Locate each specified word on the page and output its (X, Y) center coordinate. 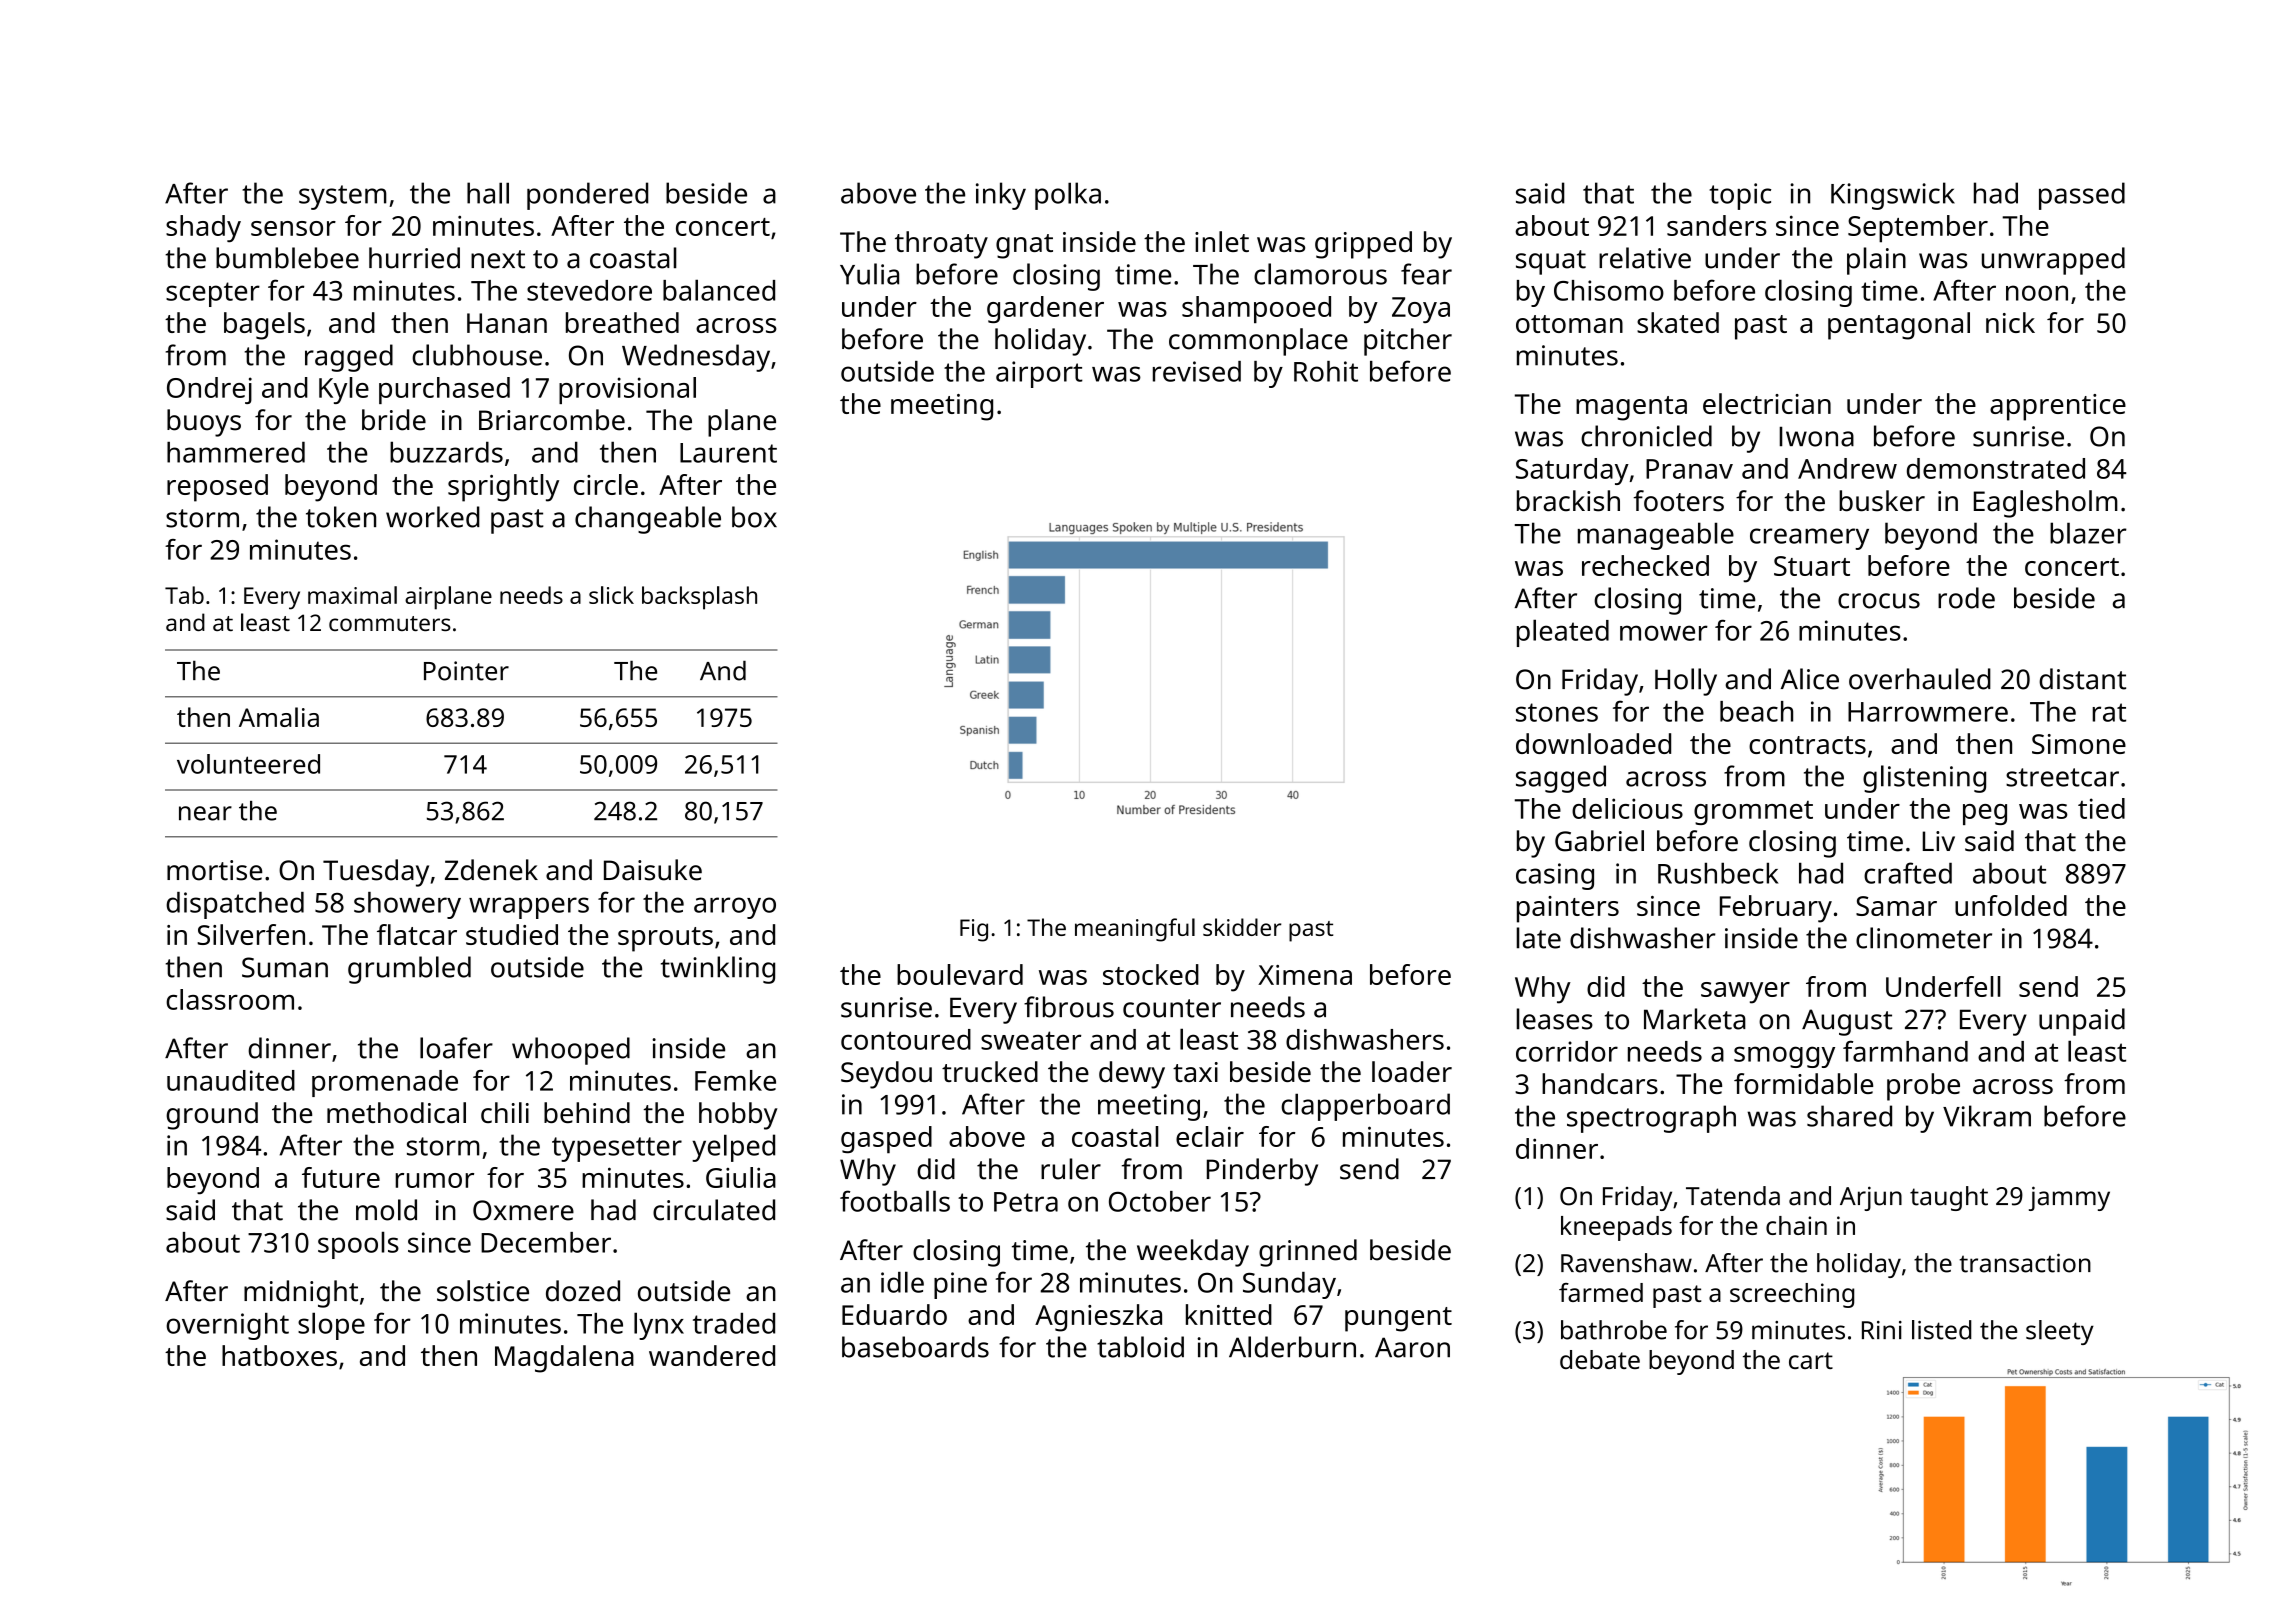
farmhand (1905, 1051)
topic (1740, 196)
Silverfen (251, 934)
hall (488, 193)
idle (902, 1282)
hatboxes (279, 1355)
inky (1001, 196)
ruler (1071, 1169)
